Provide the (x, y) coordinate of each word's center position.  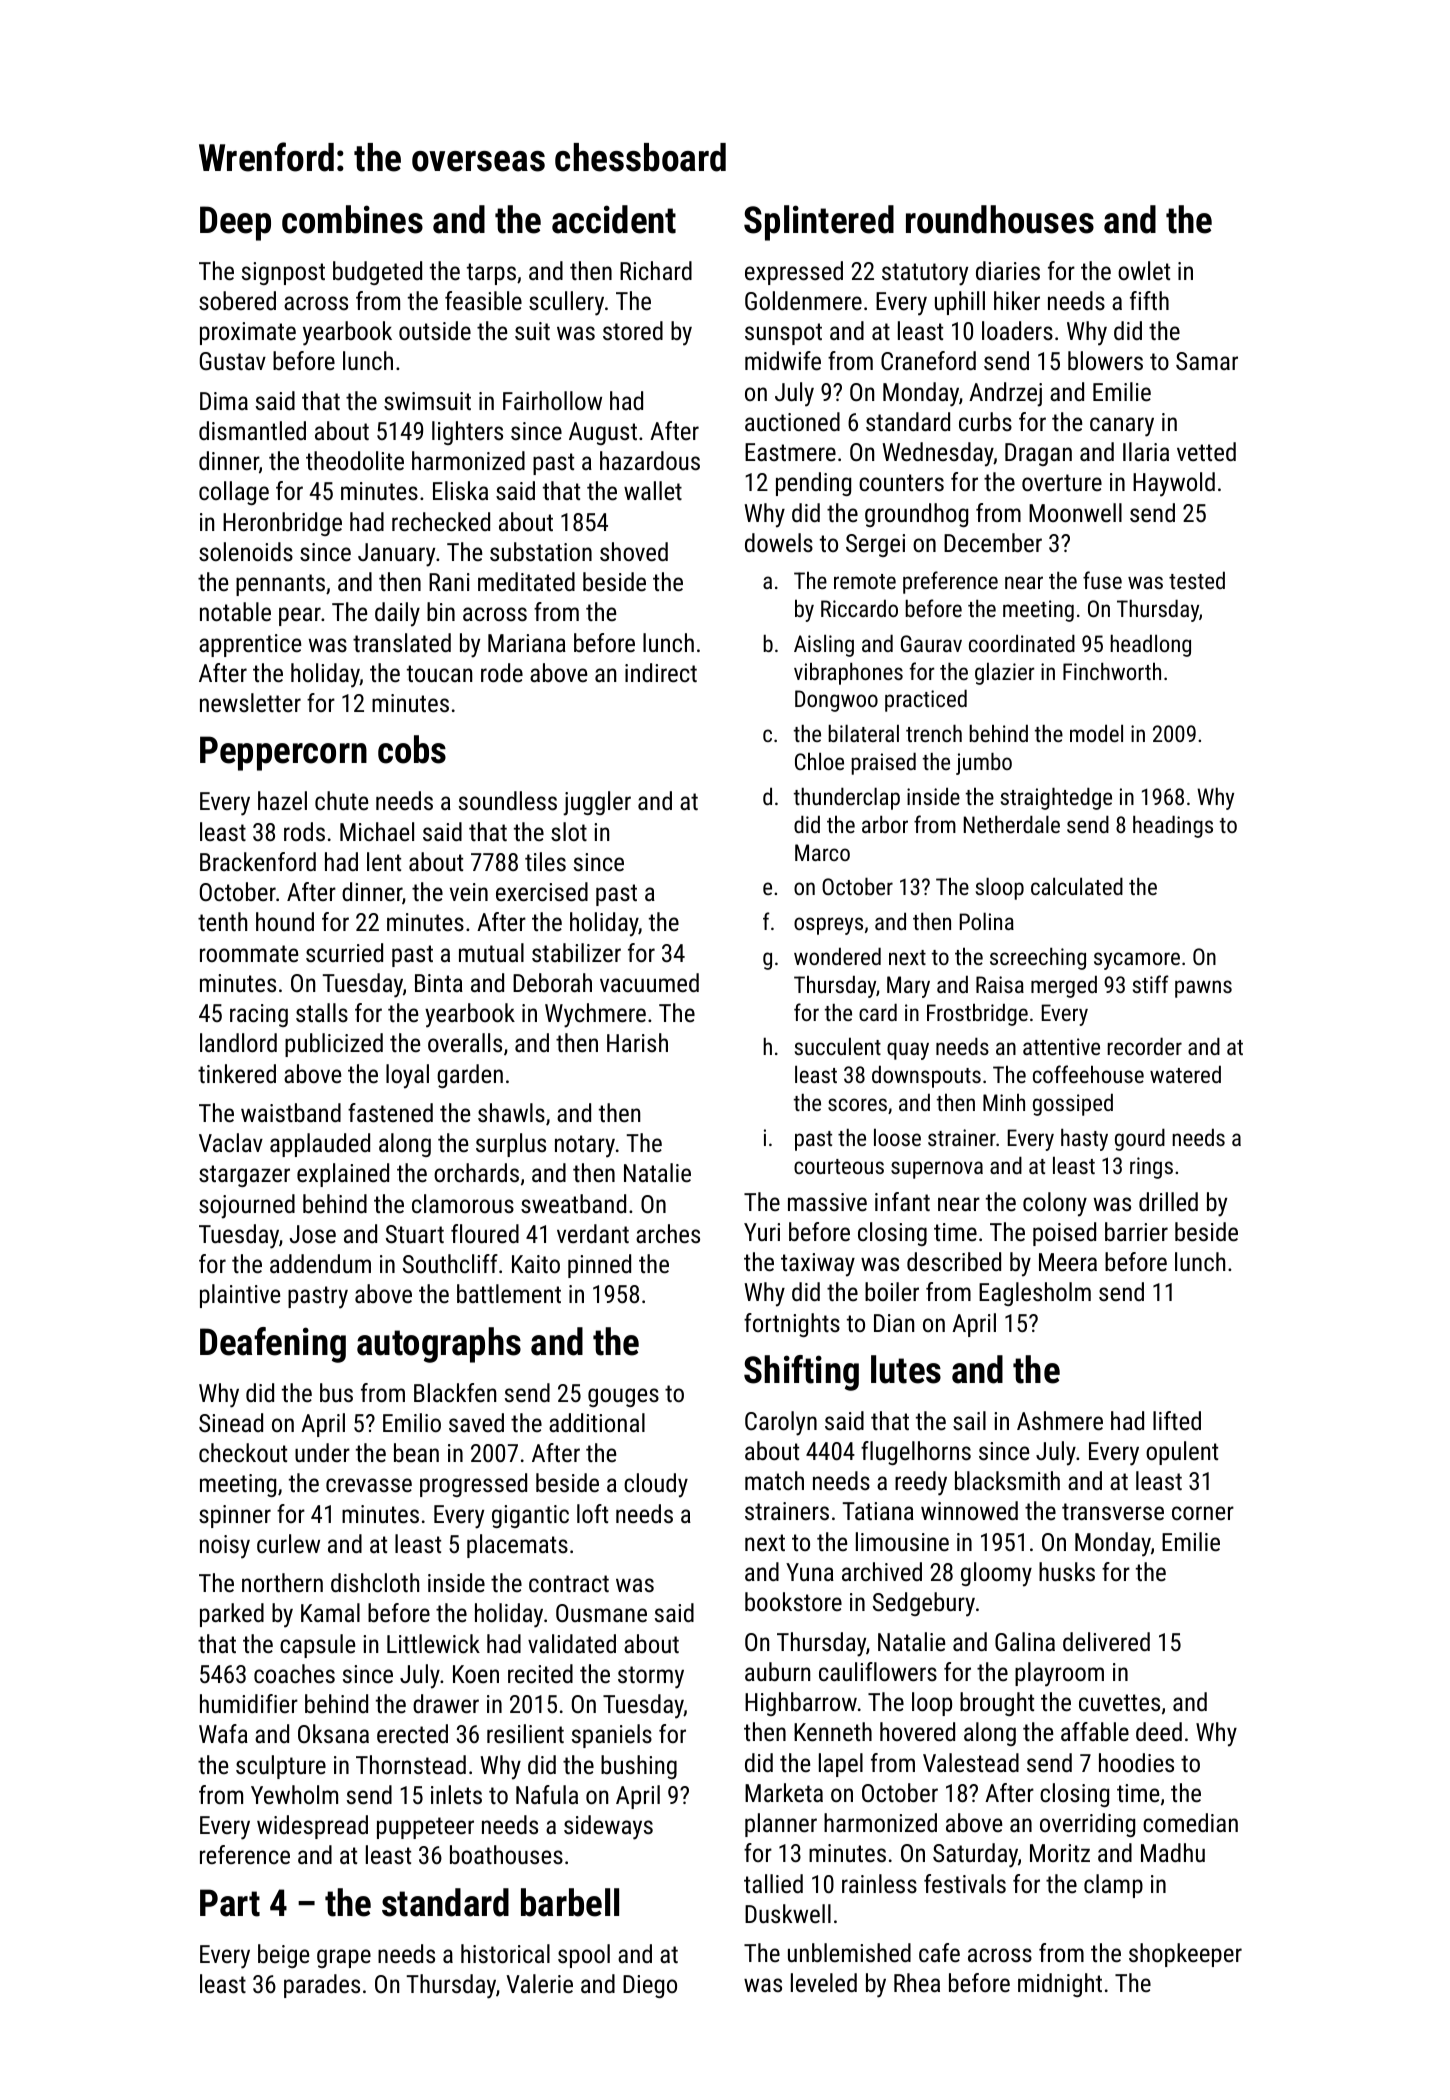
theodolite (355, 460)
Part (230, 1903)
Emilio (412, 1422)
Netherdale (1012, 824)
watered (1185, 1074)
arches (668, 1233)
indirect (661, 672)
